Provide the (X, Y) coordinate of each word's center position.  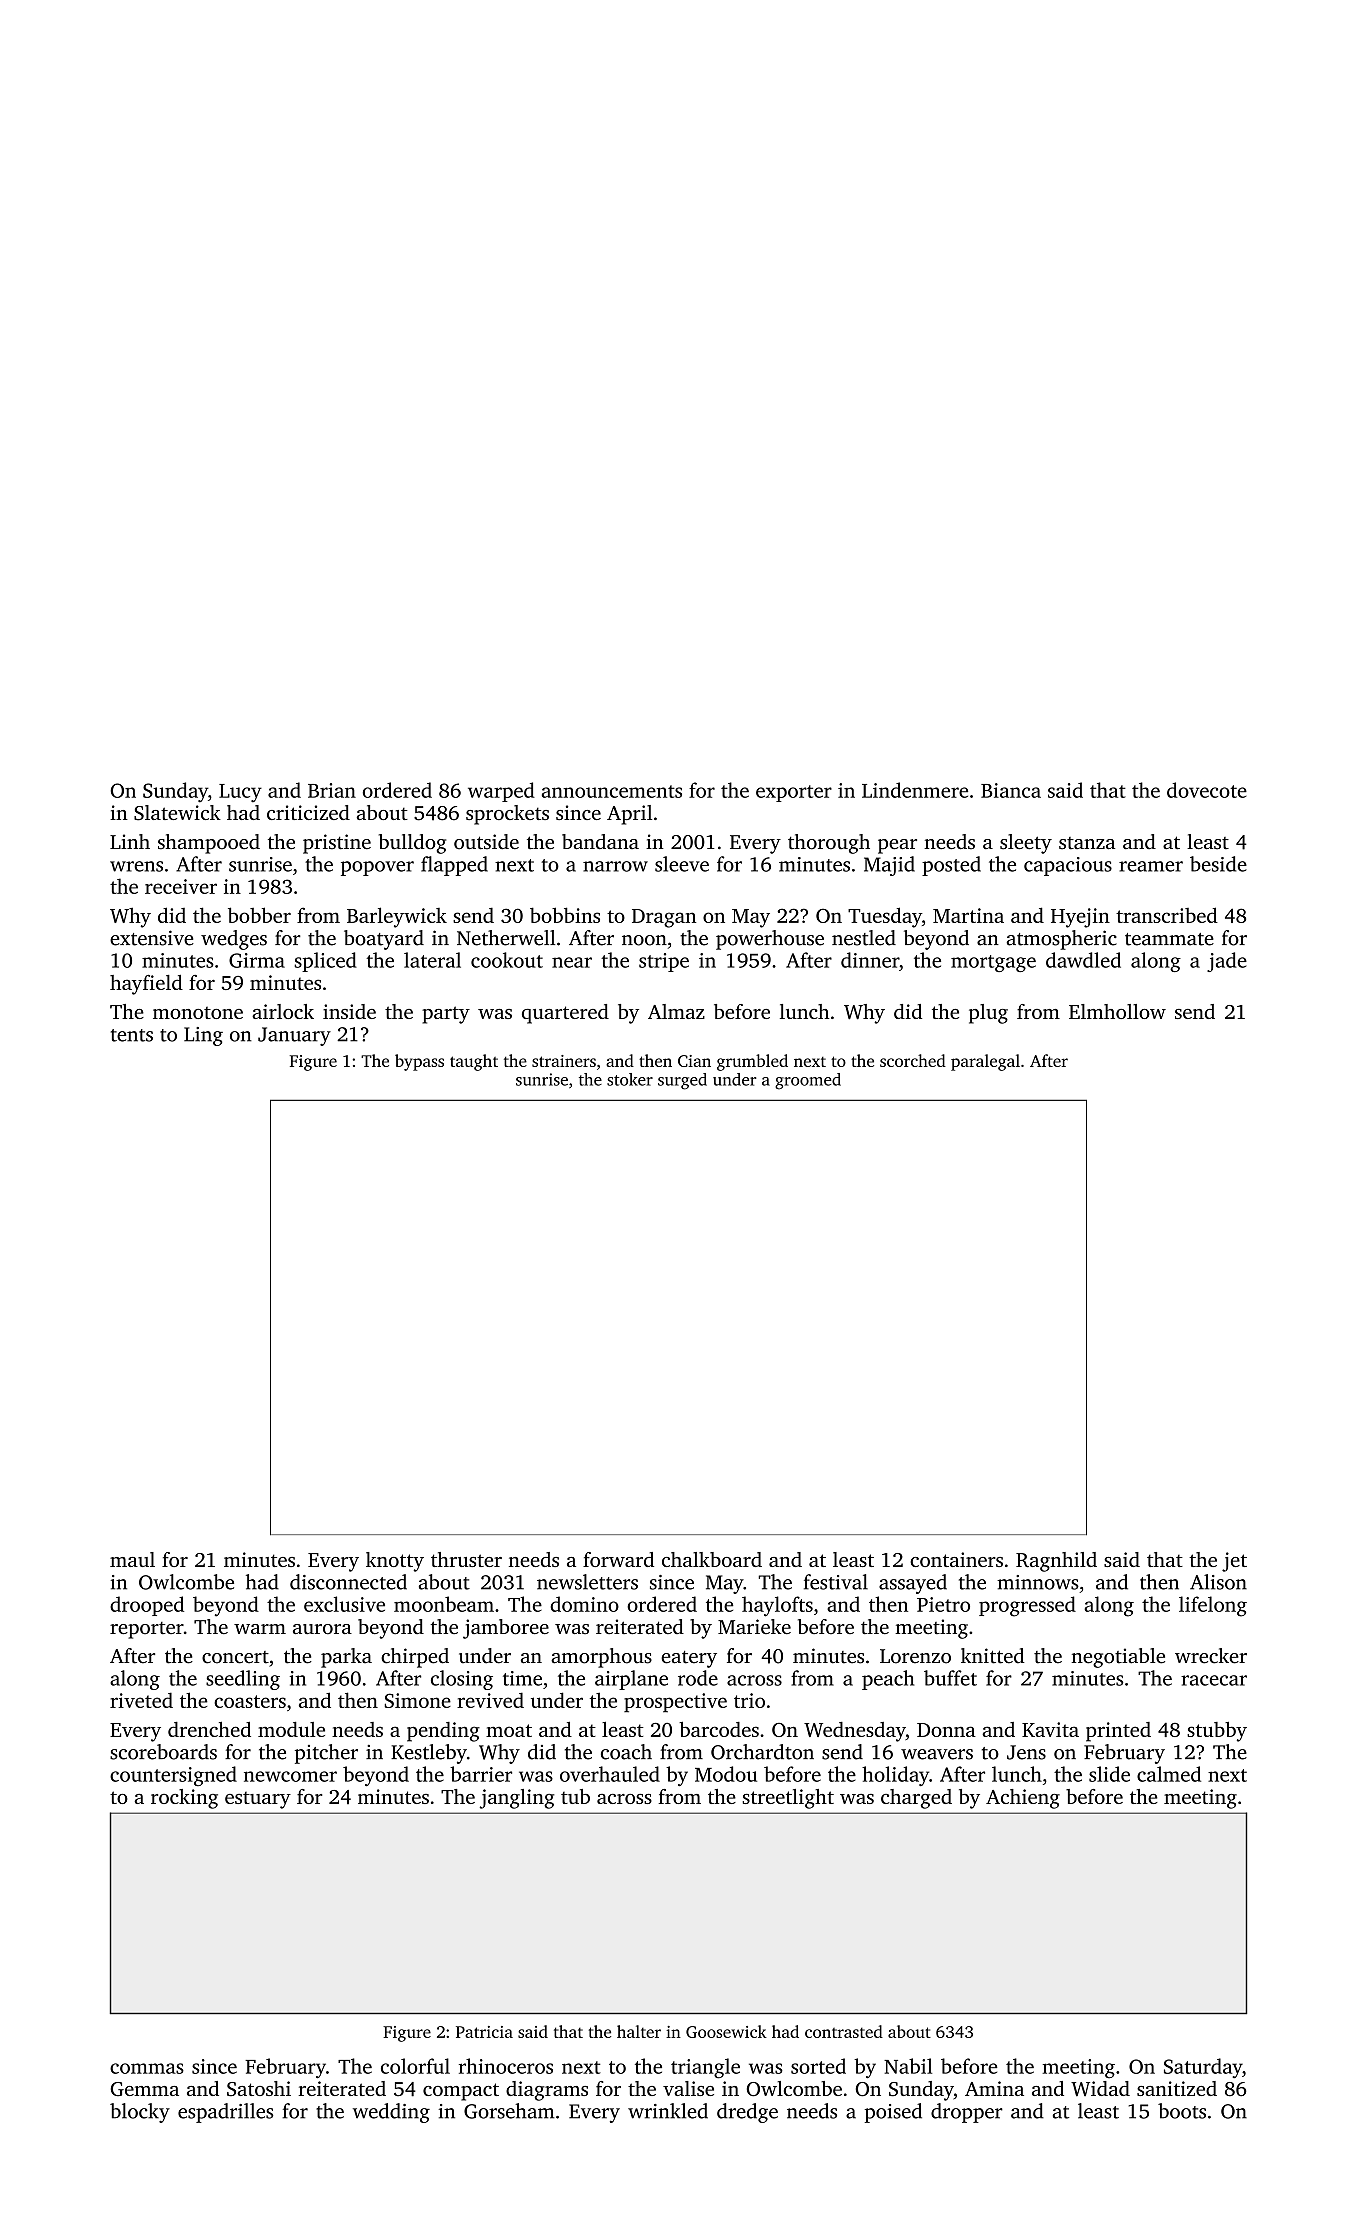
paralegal (985, 1062)
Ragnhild (1056, 1562)
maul (132, 1559)
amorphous (601, 1658)
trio (749, 1700)
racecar (1214, 1680)
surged (682, 1081)
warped (501, 792)
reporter (147, 1630)
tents (132, 1035)
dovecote (1207, 790)
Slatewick (177, 813)
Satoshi (259, 2089)
